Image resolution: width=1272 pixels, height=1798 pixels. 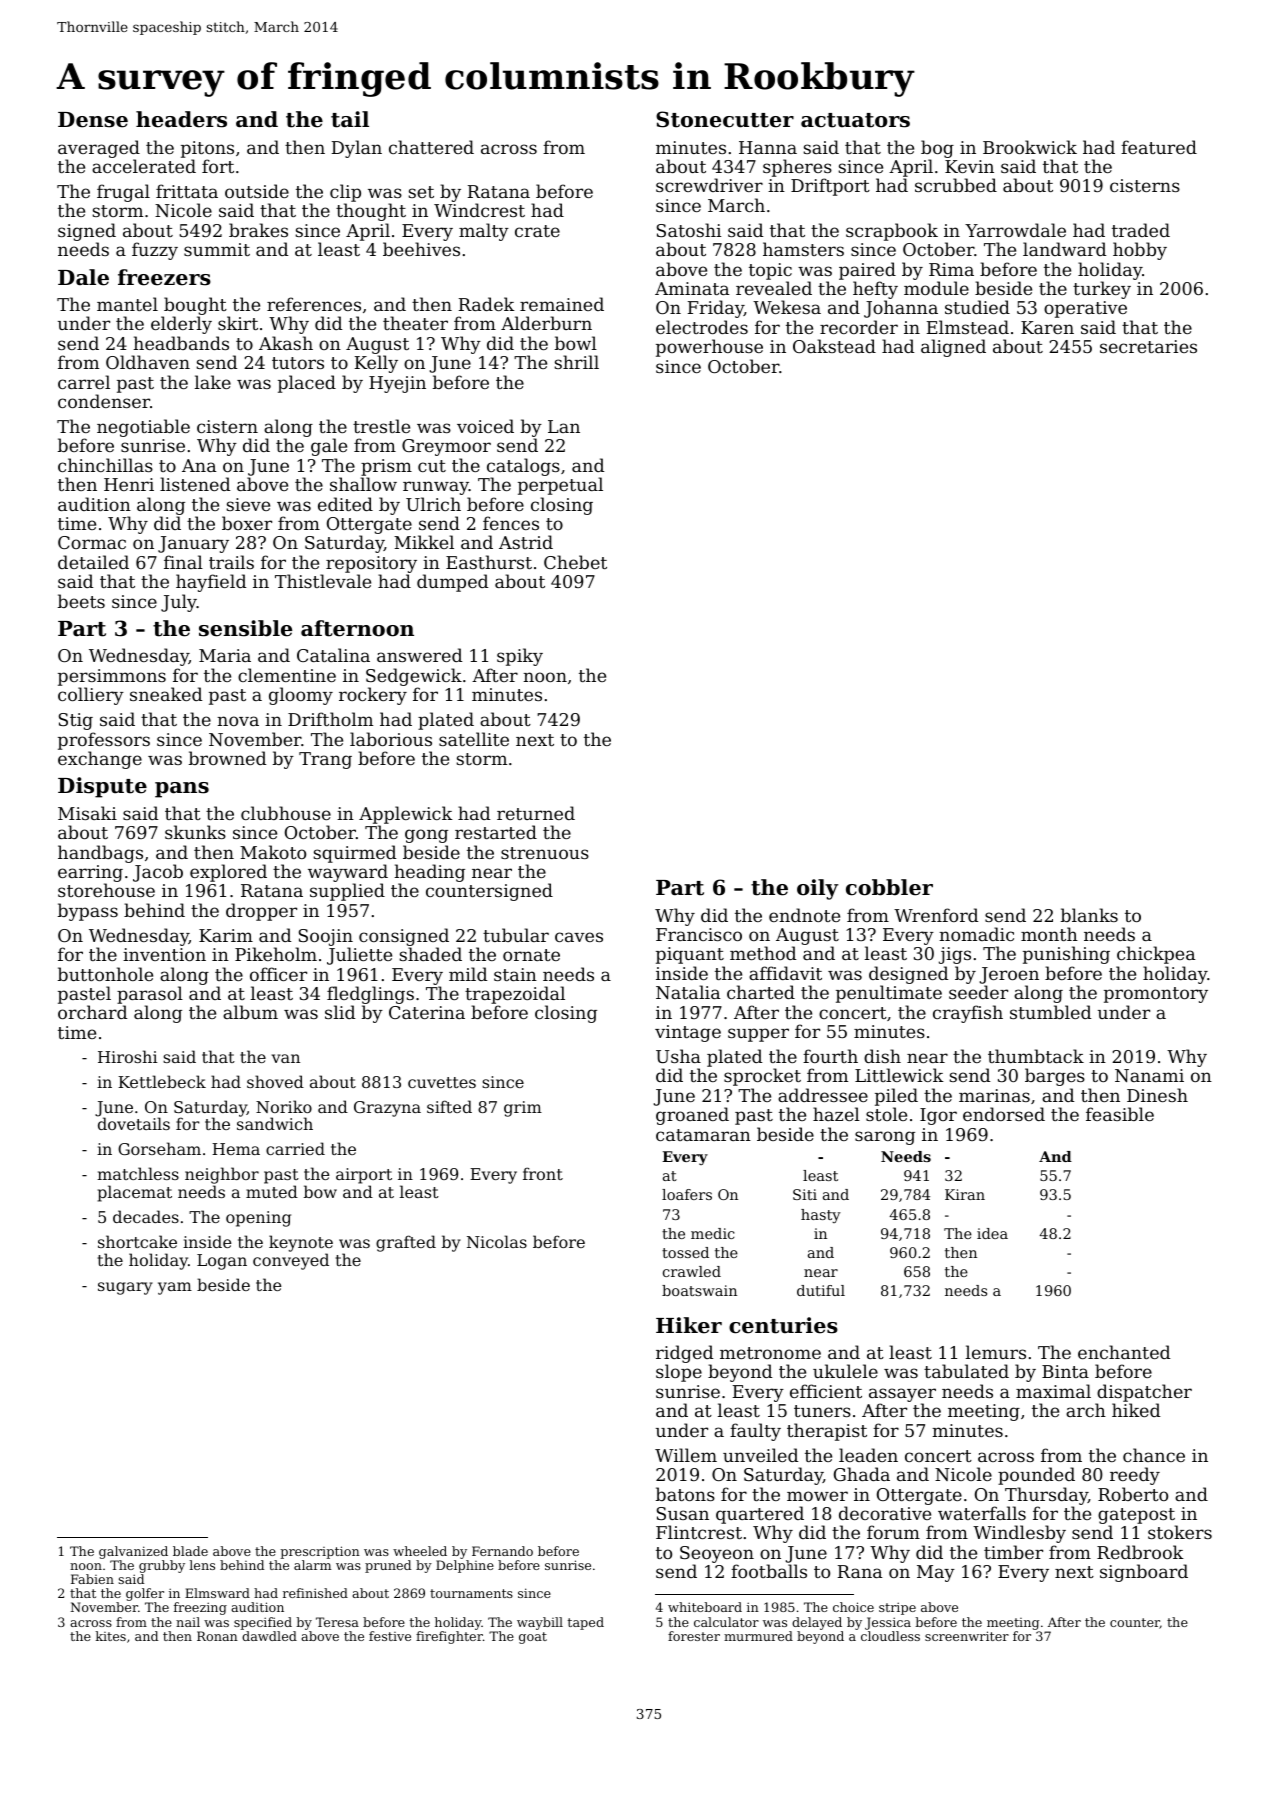 I want to click on Littlewick, so click(x=899, y=1075).
